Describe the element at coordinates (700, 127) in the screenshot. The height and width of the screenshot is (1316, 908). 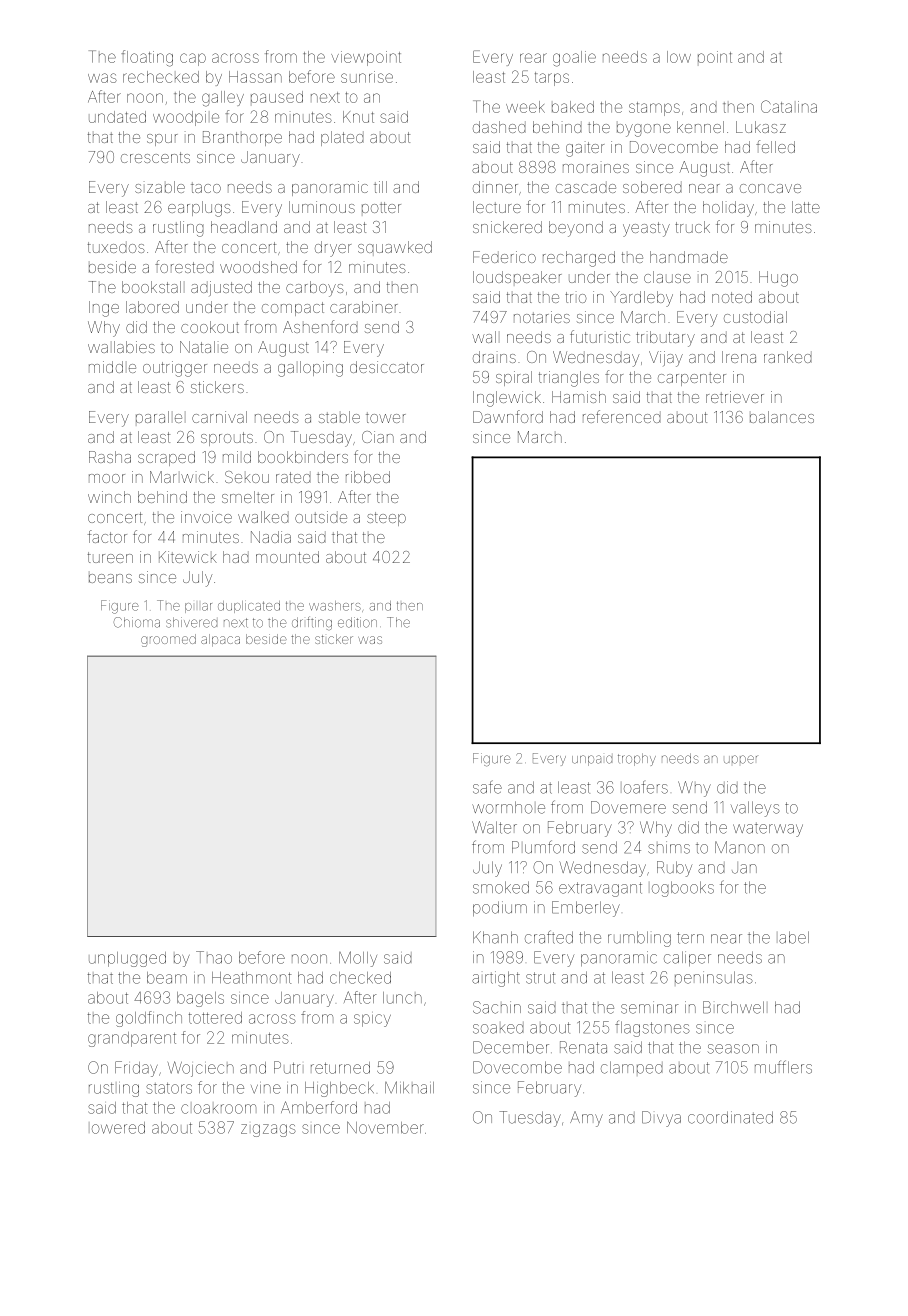
I see `kennel` at that location.
